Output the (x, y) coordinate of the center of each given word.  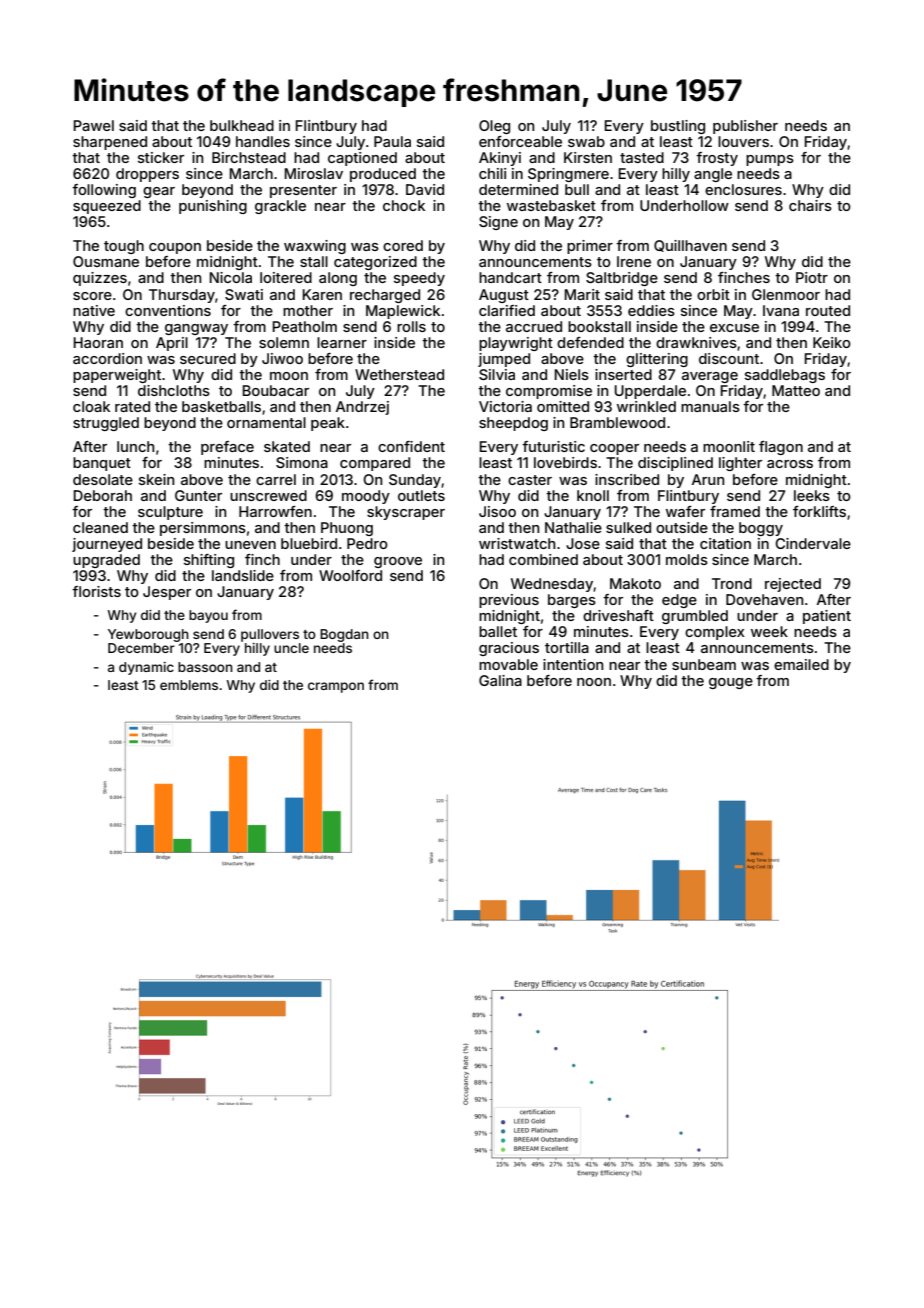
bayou (208, 616)
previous (509, 601)
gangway (196, 329)
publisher (745, 127)
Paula (392, 141)
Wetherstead (399, 374)
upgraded (106, 561)
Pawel (94, 125)
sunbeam (704, 664)
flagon (781, 448)
